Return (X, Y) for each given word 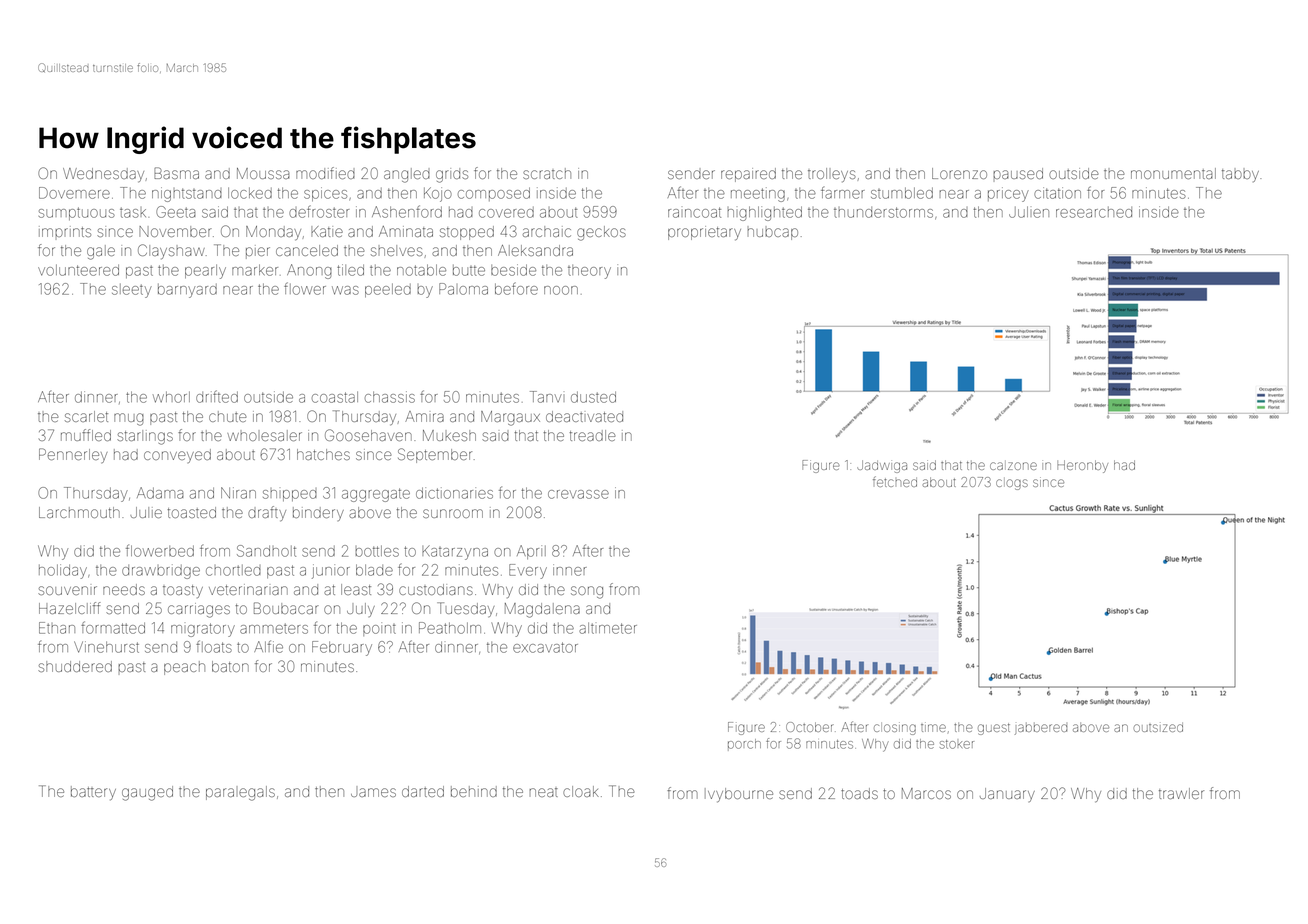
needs (124, 589)
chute (227, 416)
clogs (1012, 484)
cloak (581, 791)
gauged (147, 793)
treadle (592, 435)
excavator (545, 647)
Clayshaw (171, 251)
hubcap (772, 234)
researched (1094, 212)
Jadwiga (882, 466)
